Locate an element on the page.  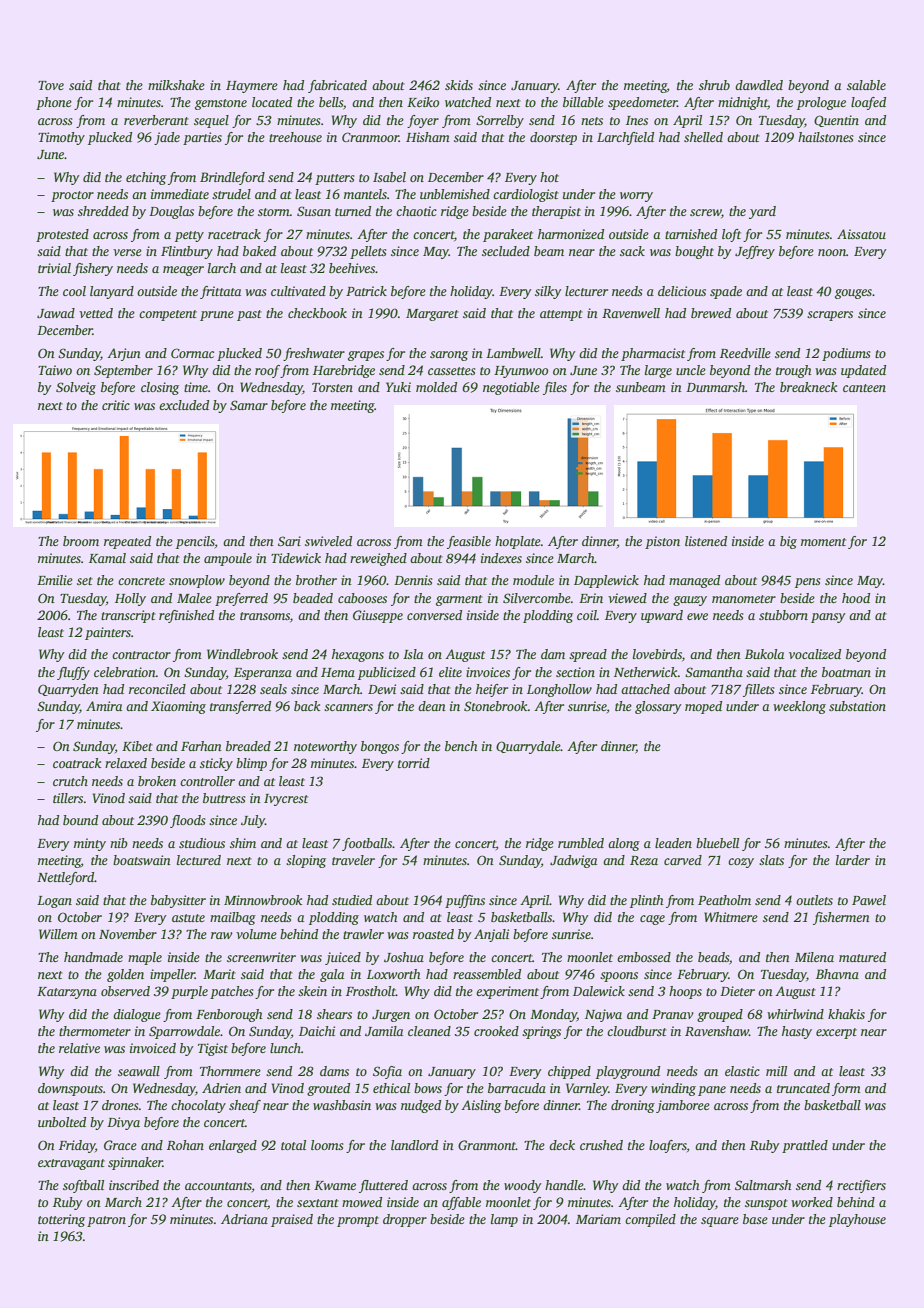
harmonized is located at coordinates (571, 234).
